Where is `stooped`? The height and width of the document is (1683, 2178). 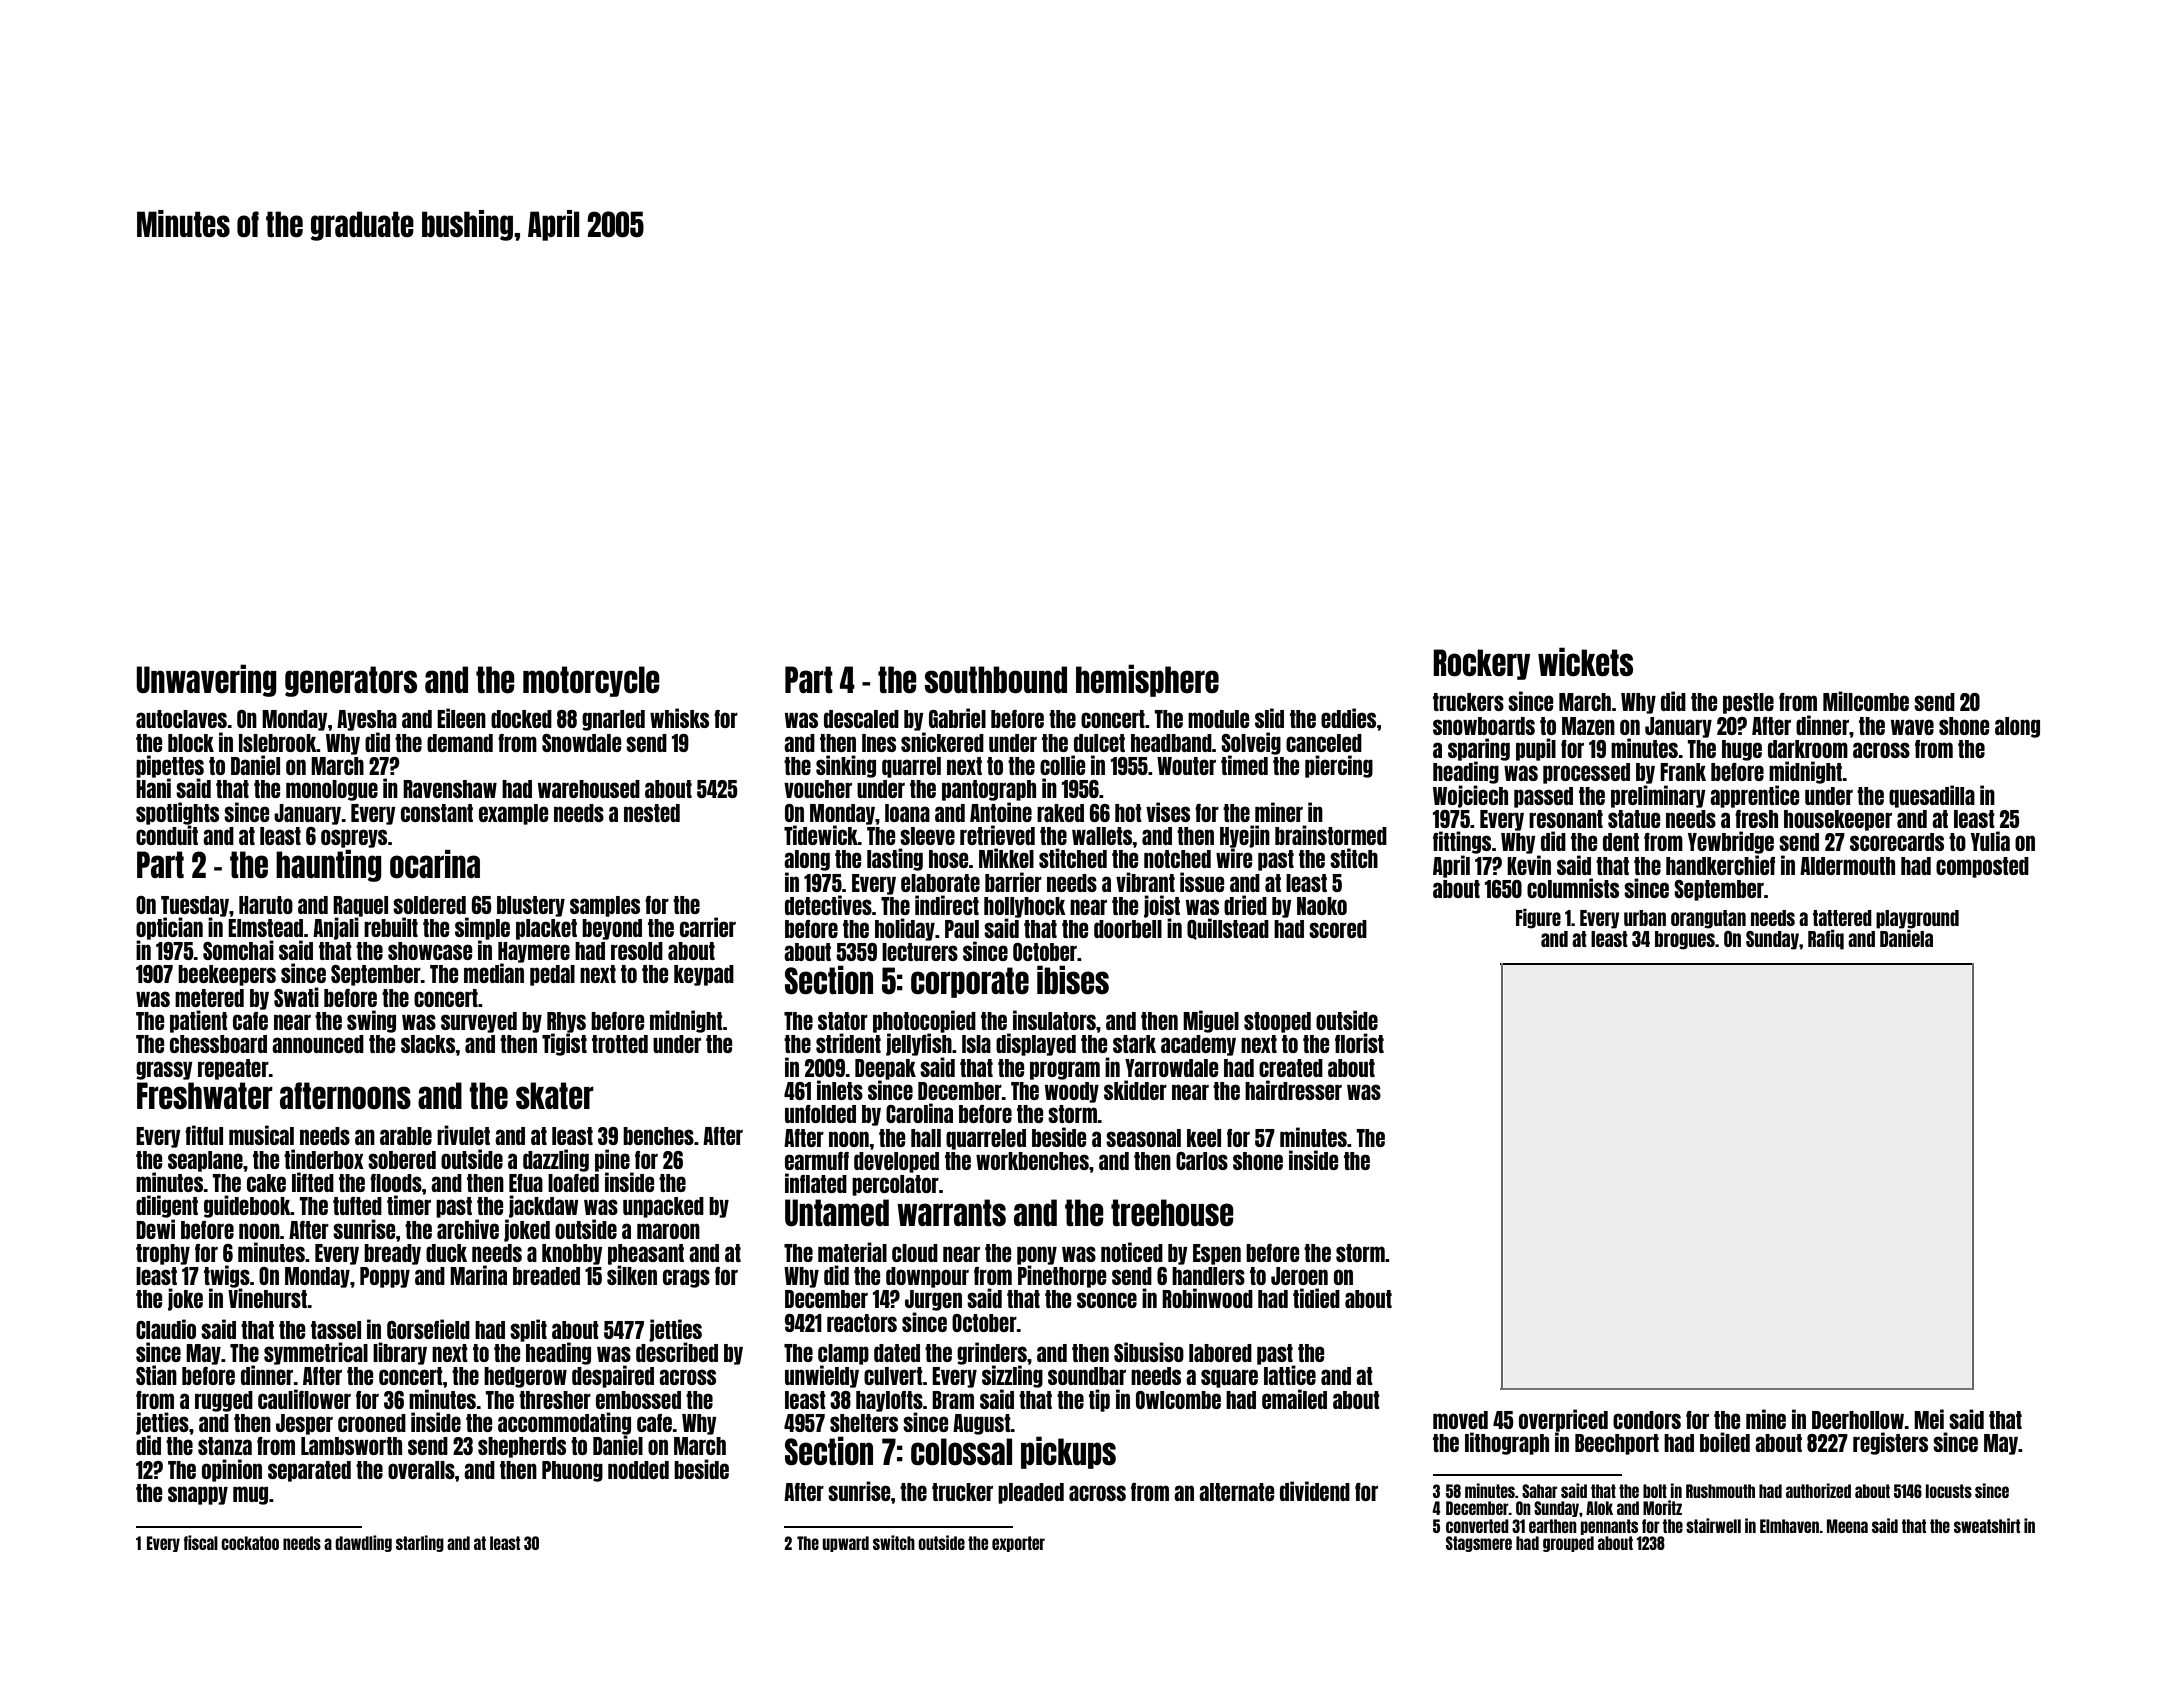 stooped is located at coordinates (1277, 1022).
